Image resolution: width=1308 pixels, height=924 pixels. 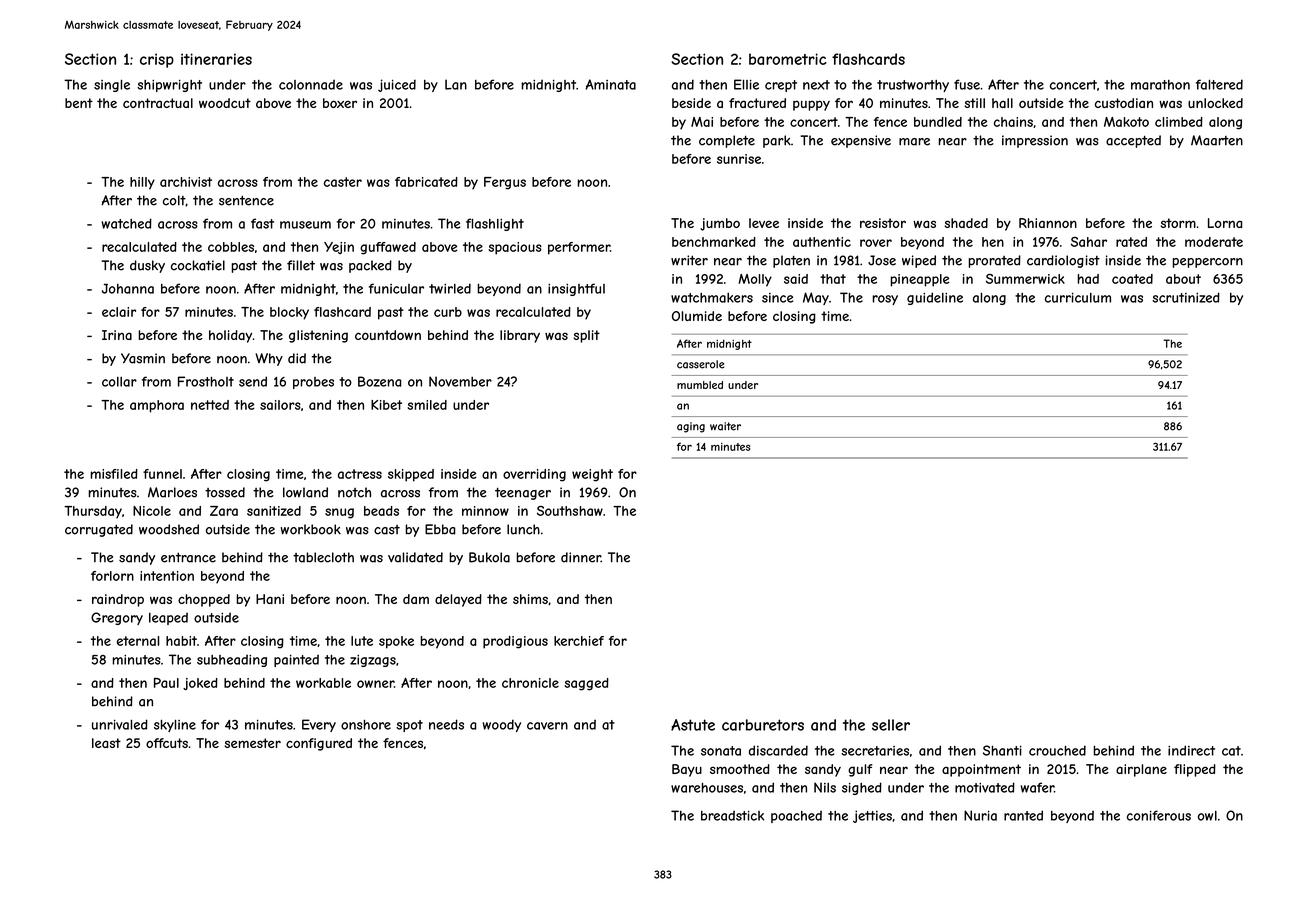 I want to click on seller, so click(x=891, y=725).
